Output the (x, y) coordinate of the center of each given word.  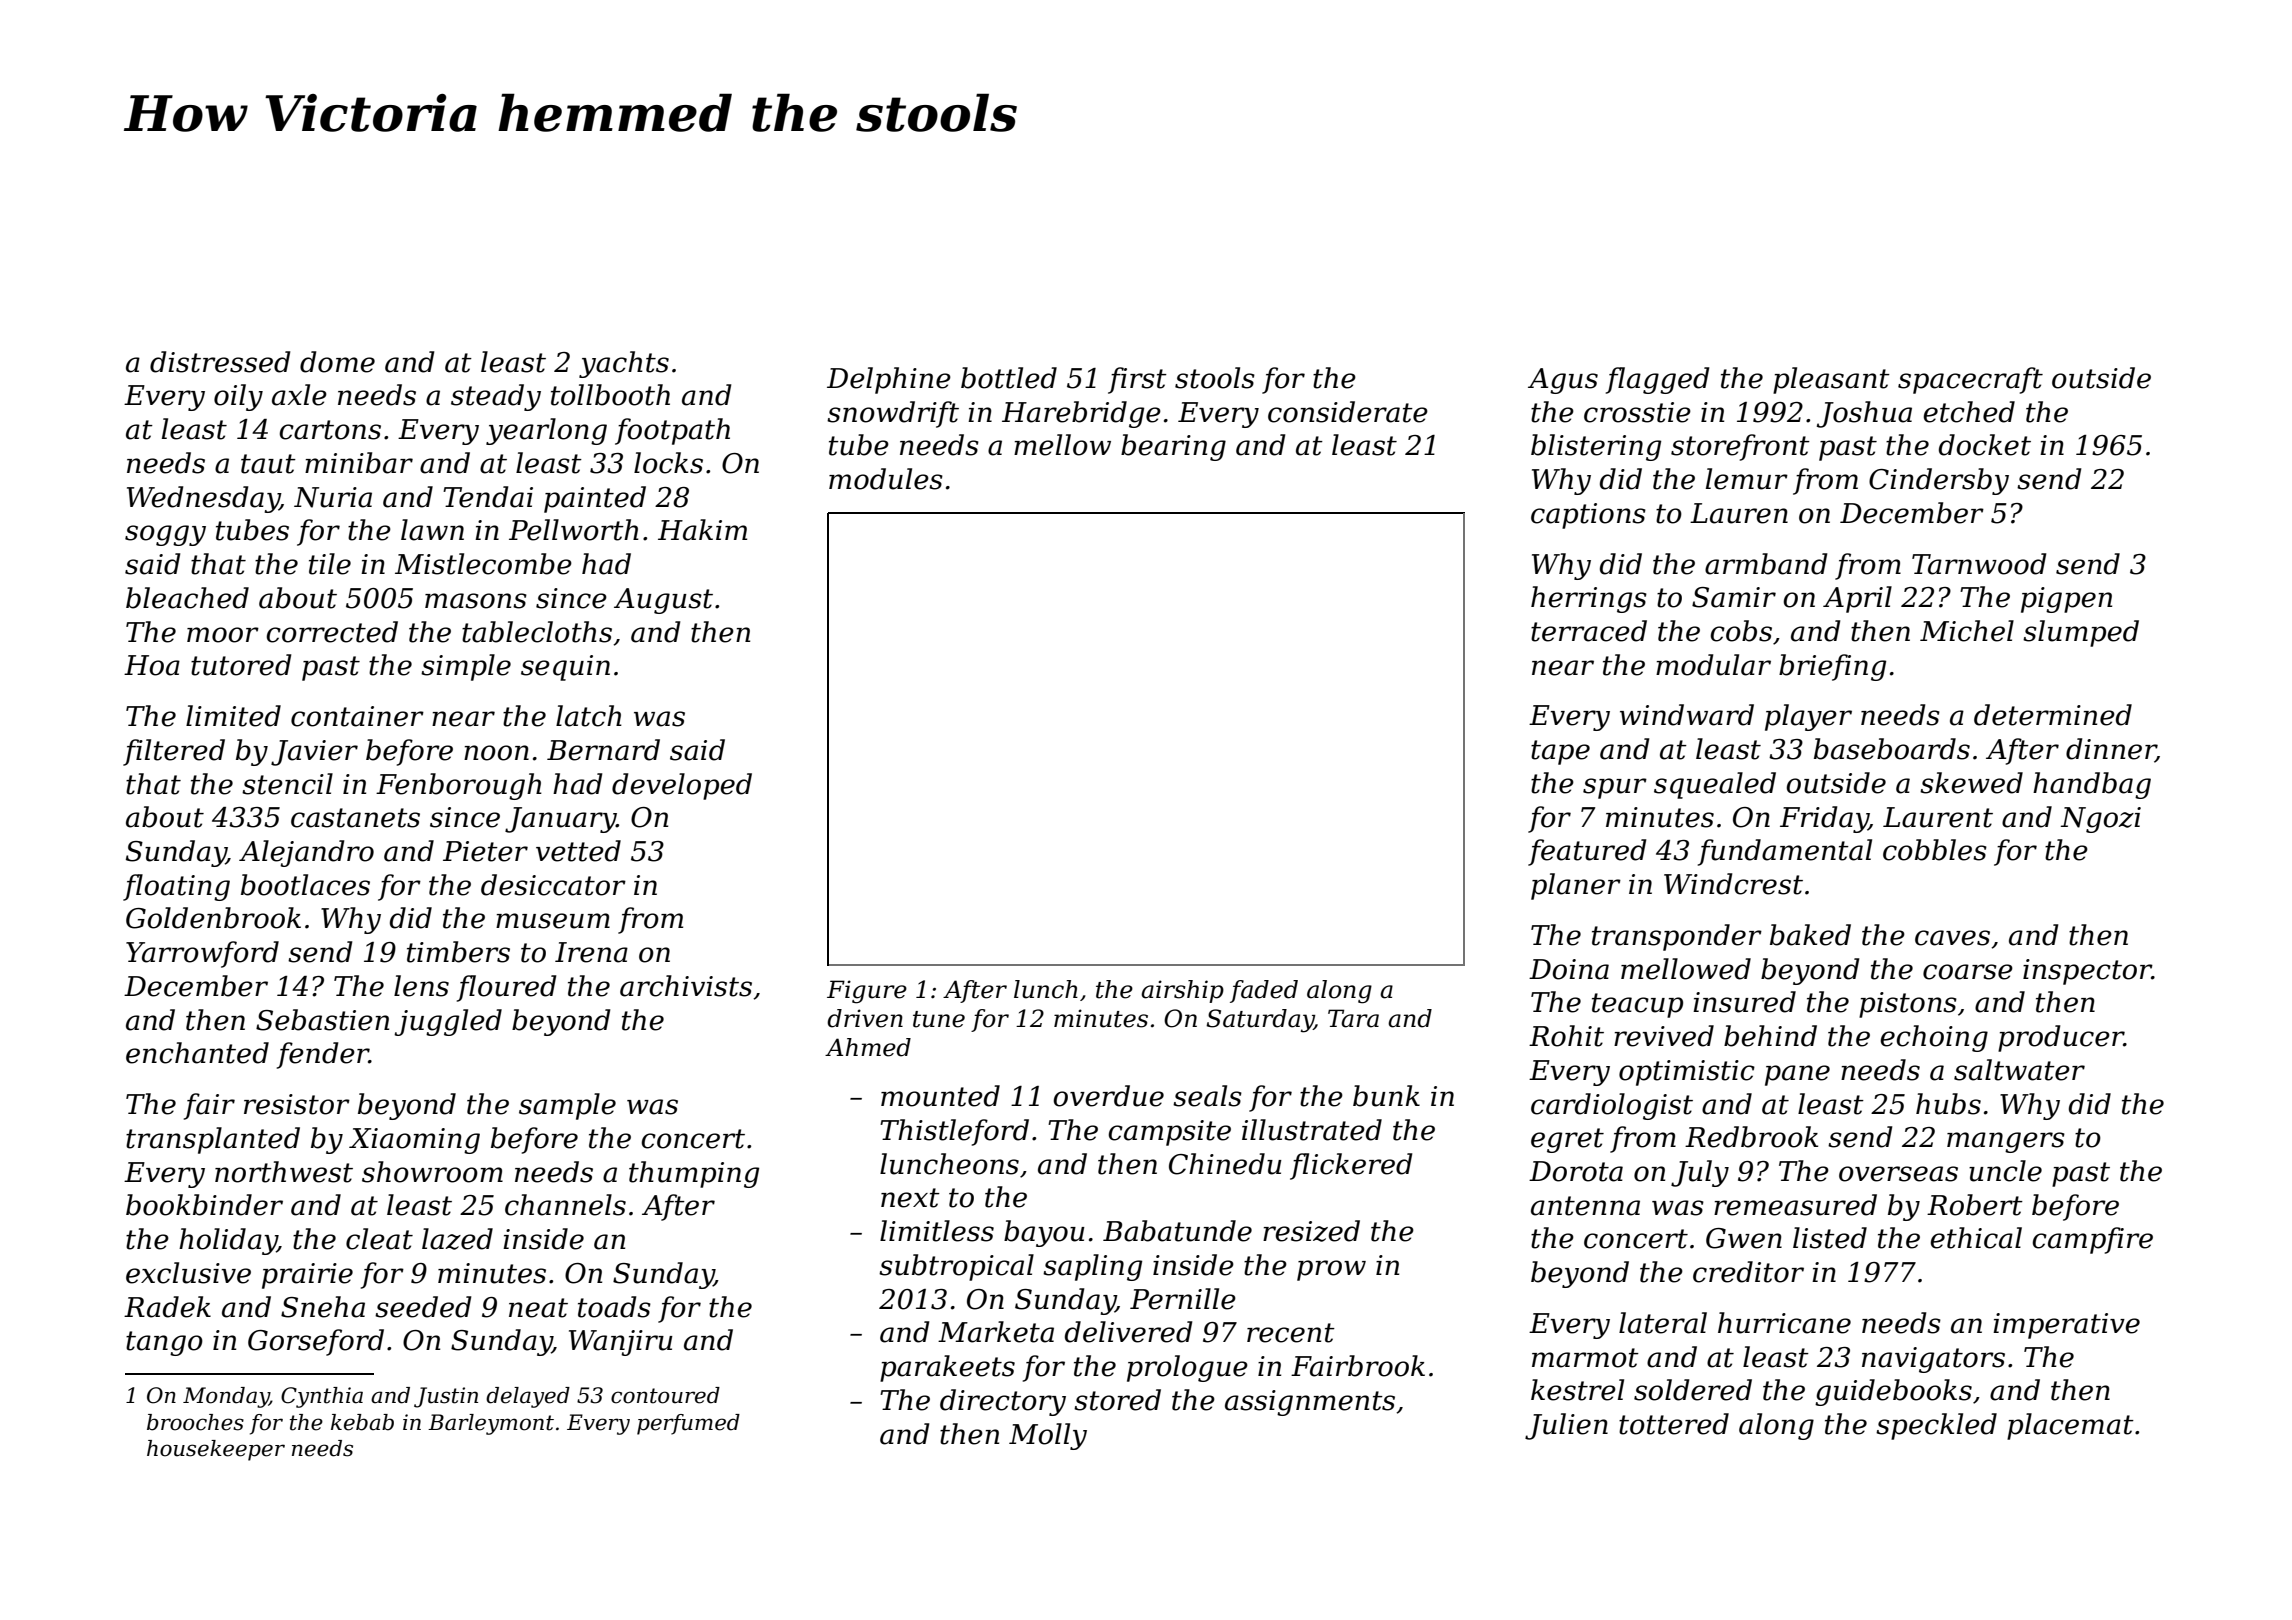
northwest (284, 1172)
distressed (220, 362)
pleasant (1831, 380)
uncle (2005, 1171)
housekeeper (216, 1450)
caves (1952, 938)
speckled (1936, 1426)
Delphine (889, 380)
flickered (1351, 1166)
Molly (1048, 1436)
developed (682, 786)
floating (176, 887)
